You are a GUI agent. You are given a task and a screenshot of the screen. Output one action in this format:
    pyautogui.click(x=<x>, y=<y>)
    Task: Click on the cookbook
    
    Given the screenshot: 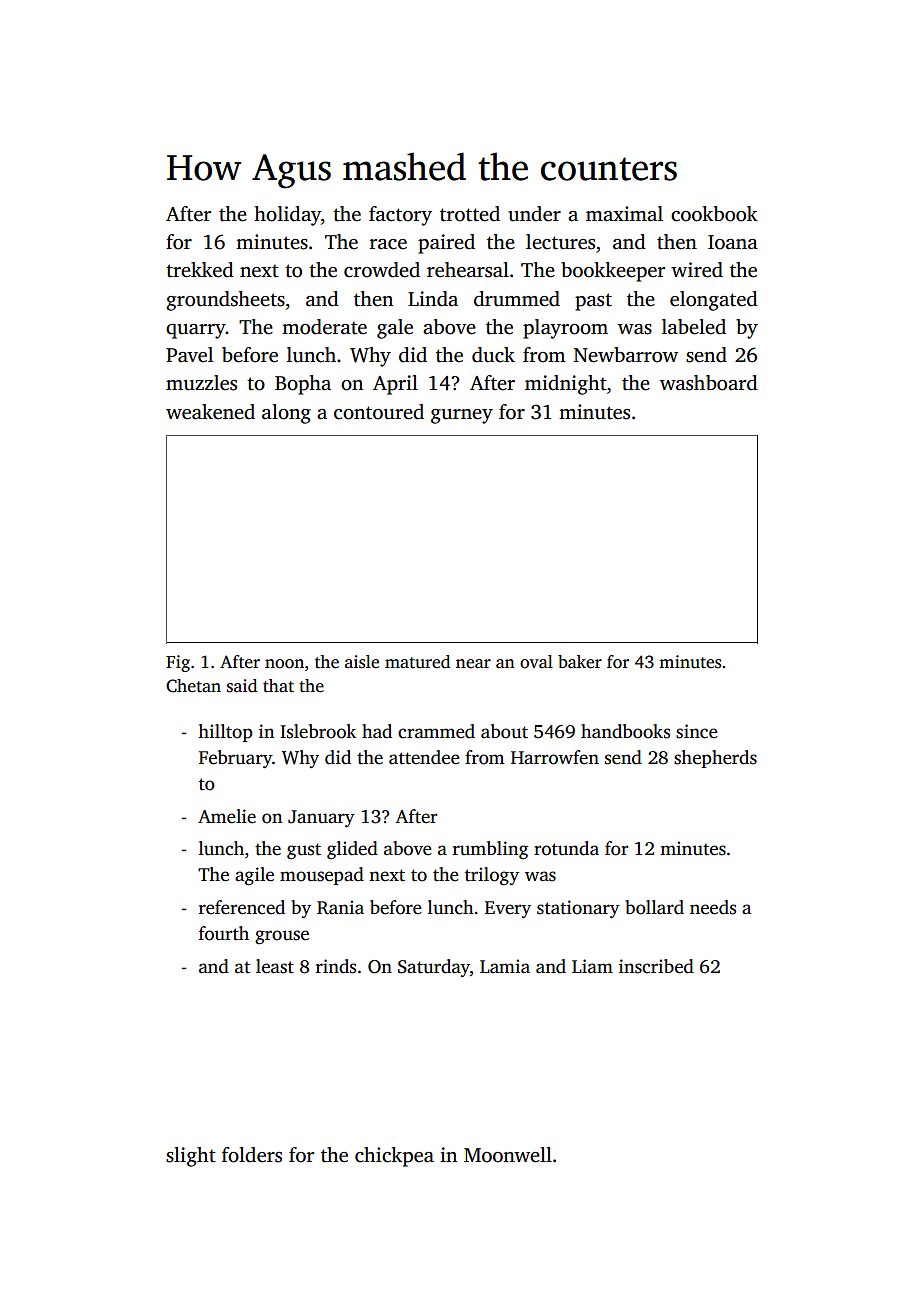 What is the action you would take?
    pyautogui.click(x=714, y=214)
